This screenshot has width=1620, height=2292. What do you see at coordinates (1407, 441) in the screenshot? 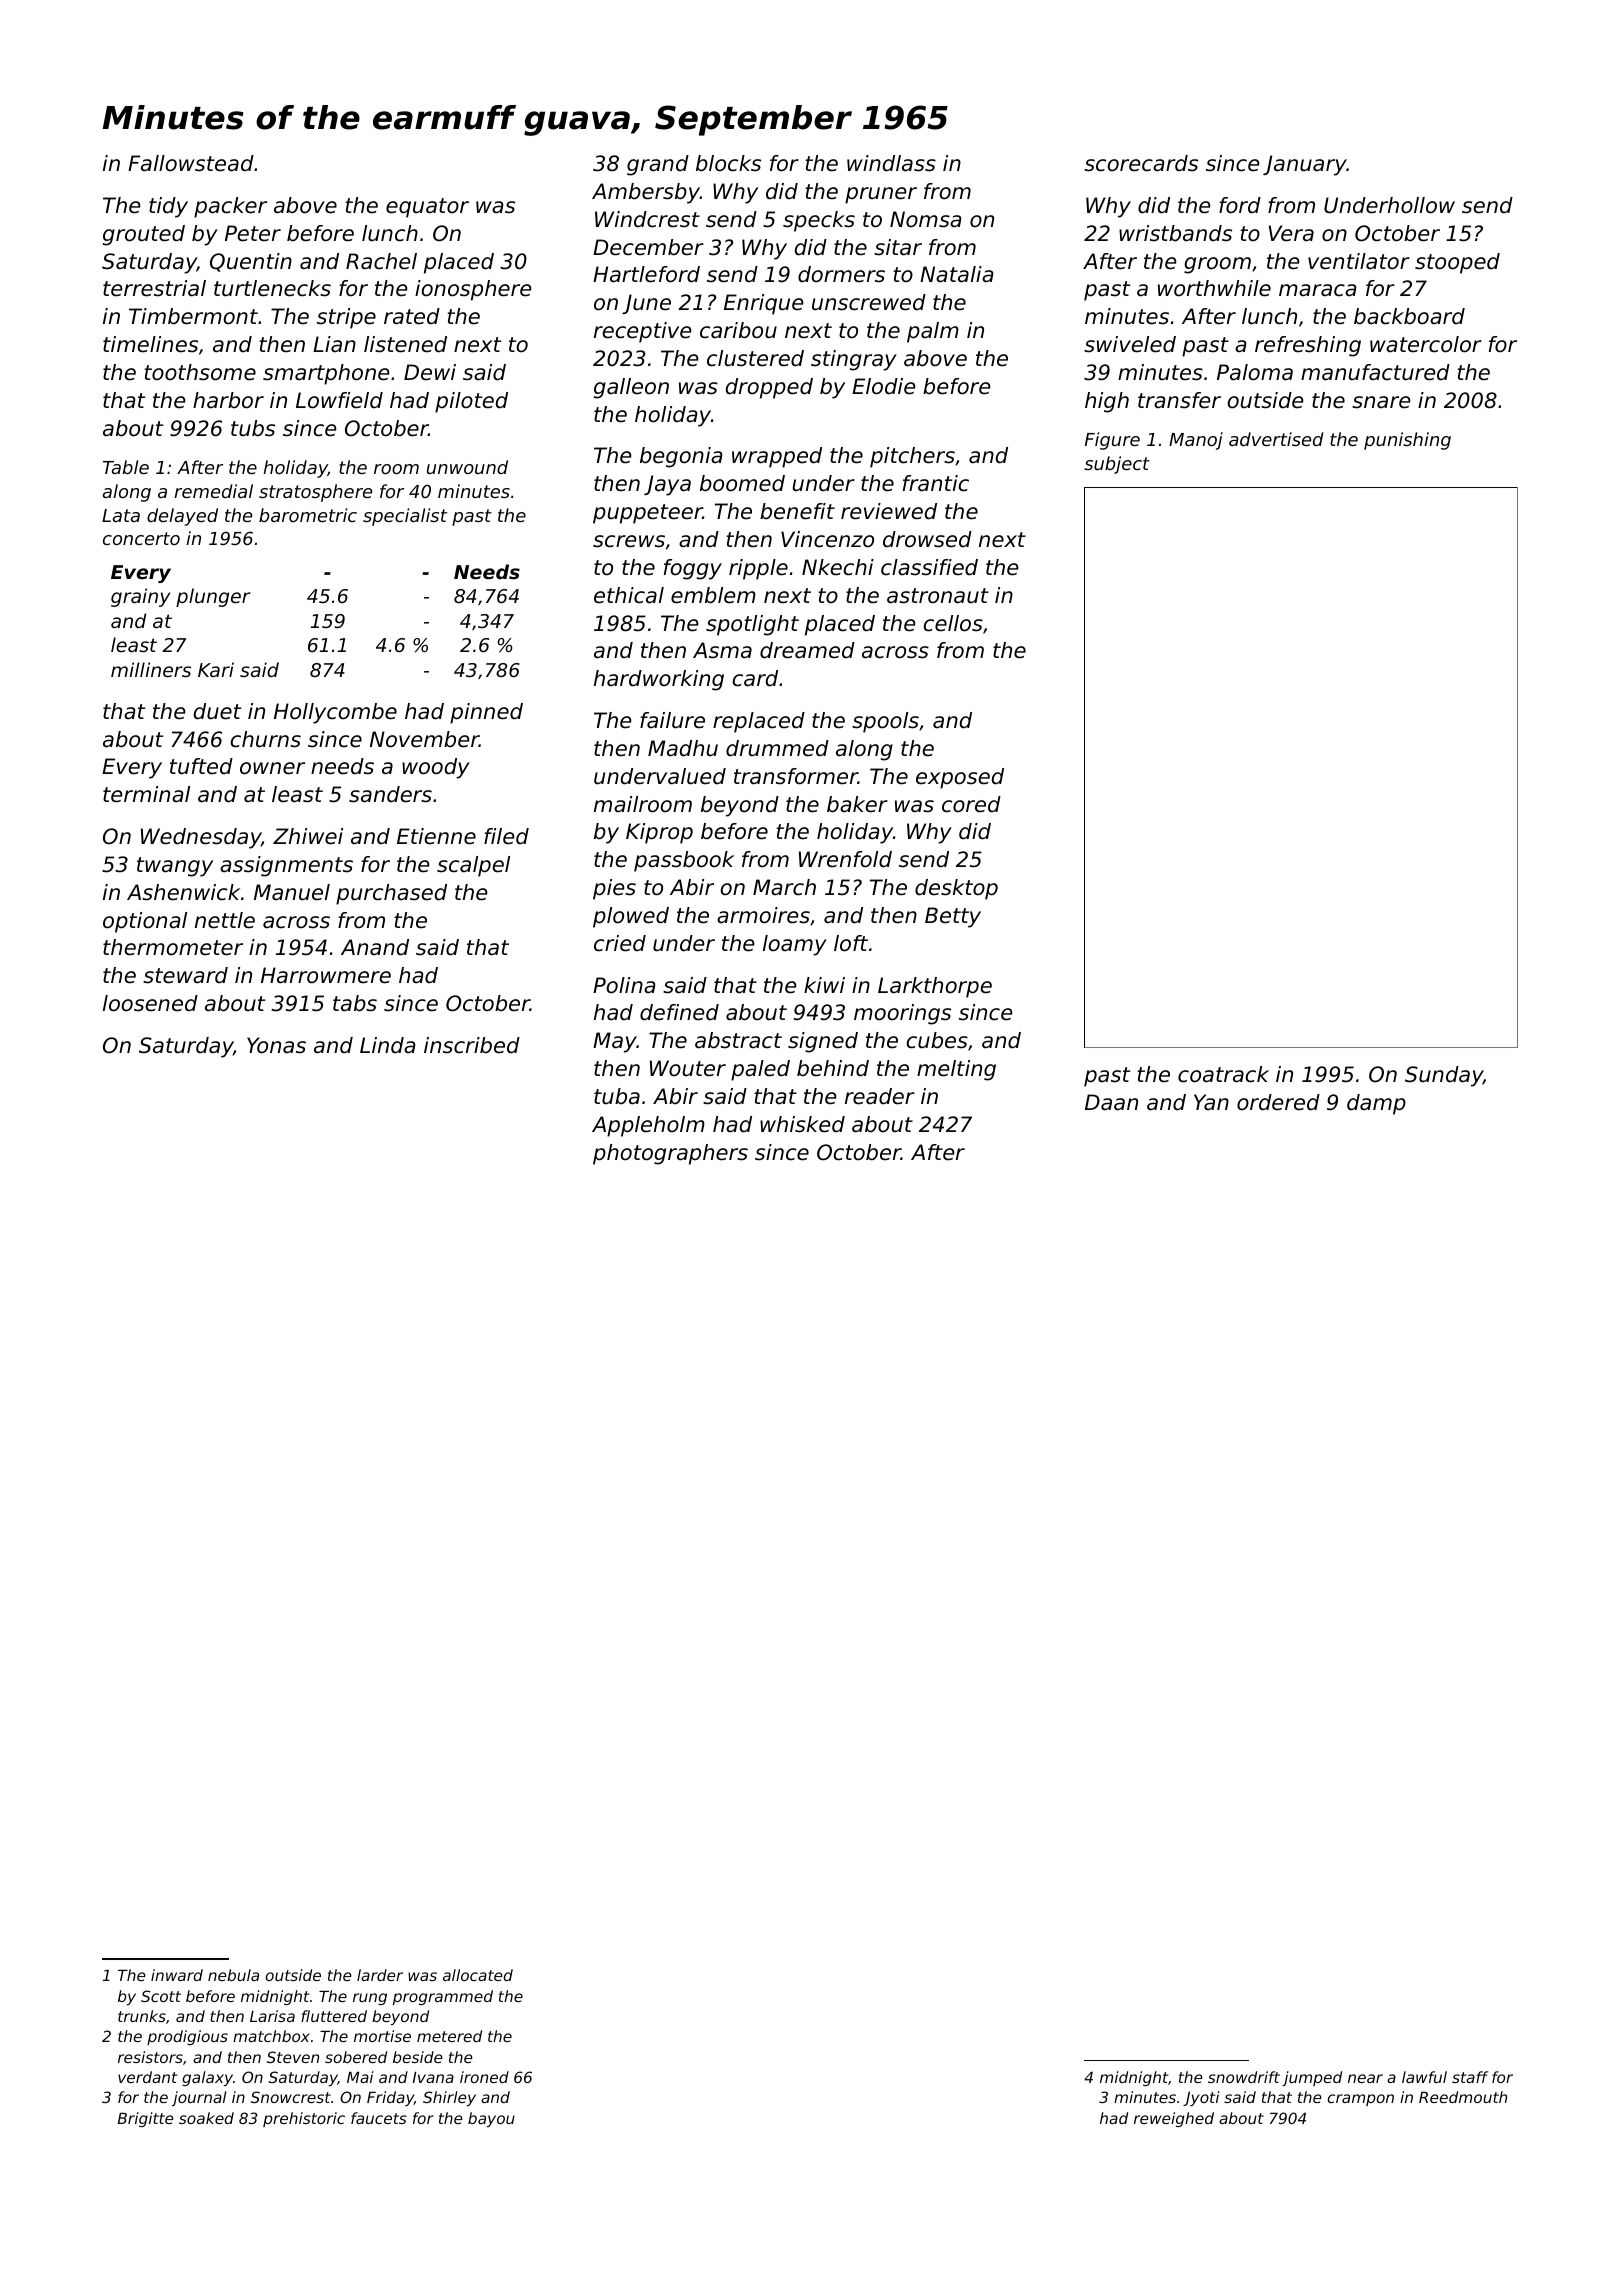
I see `punishing` at bounding box center [1407, 441].
